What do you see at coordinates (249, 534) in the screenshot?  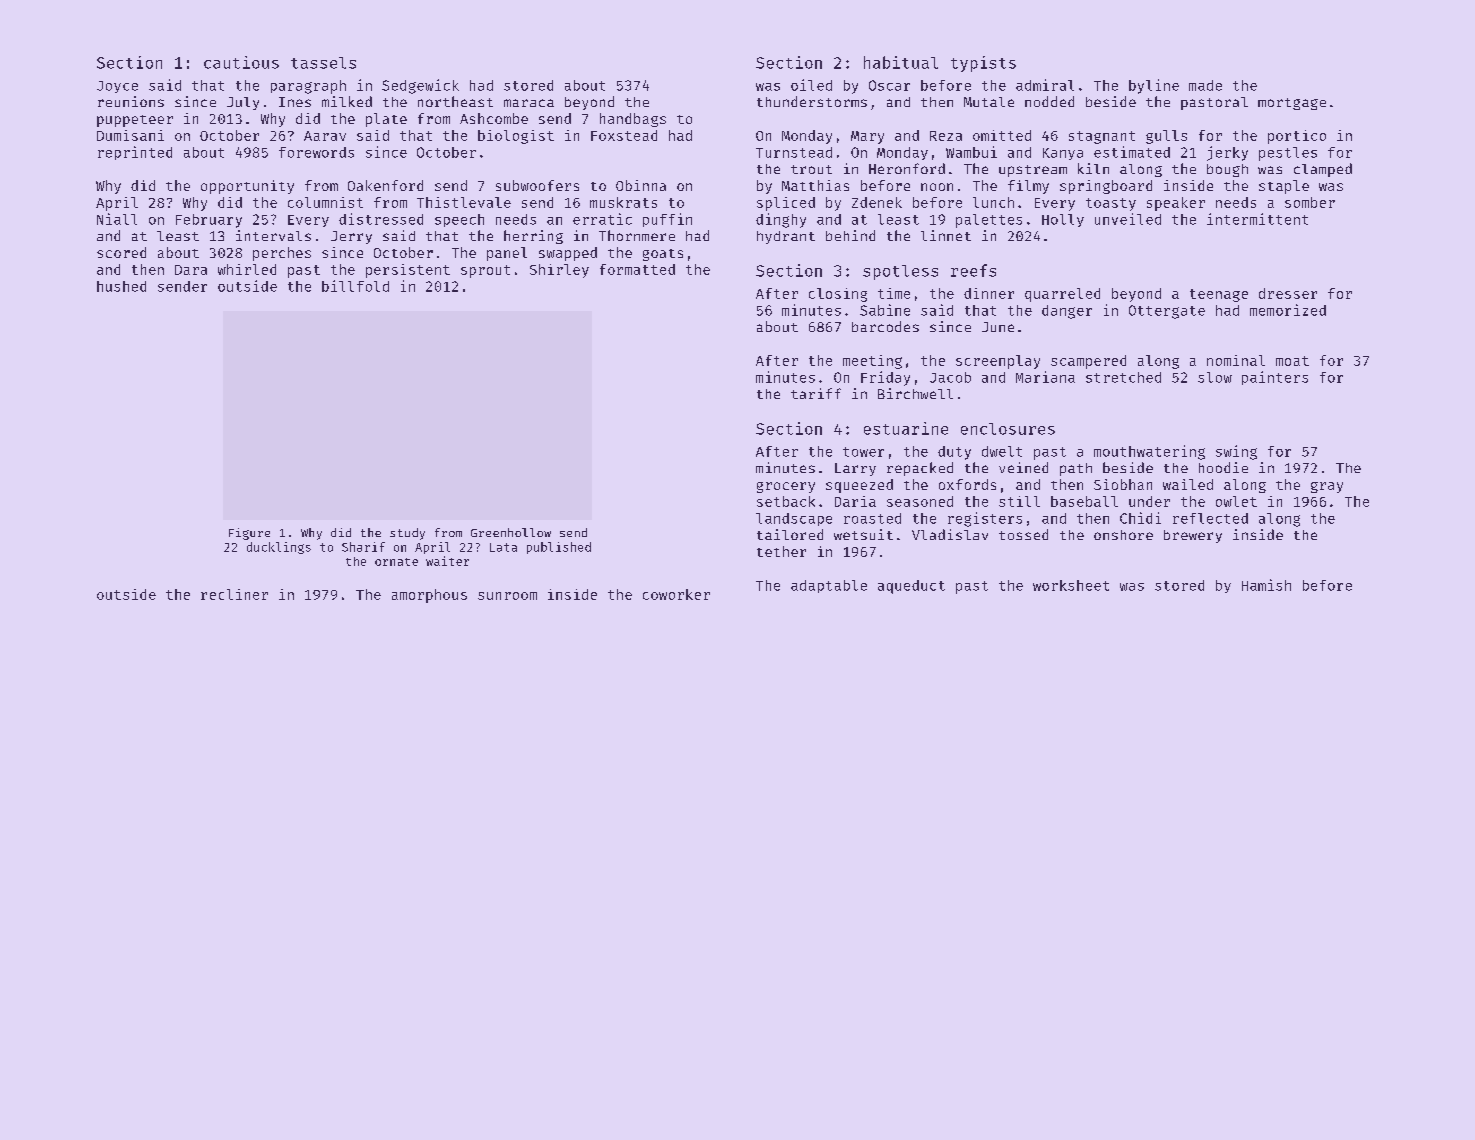 I see `Figure` at bounding box center [249, 534].
